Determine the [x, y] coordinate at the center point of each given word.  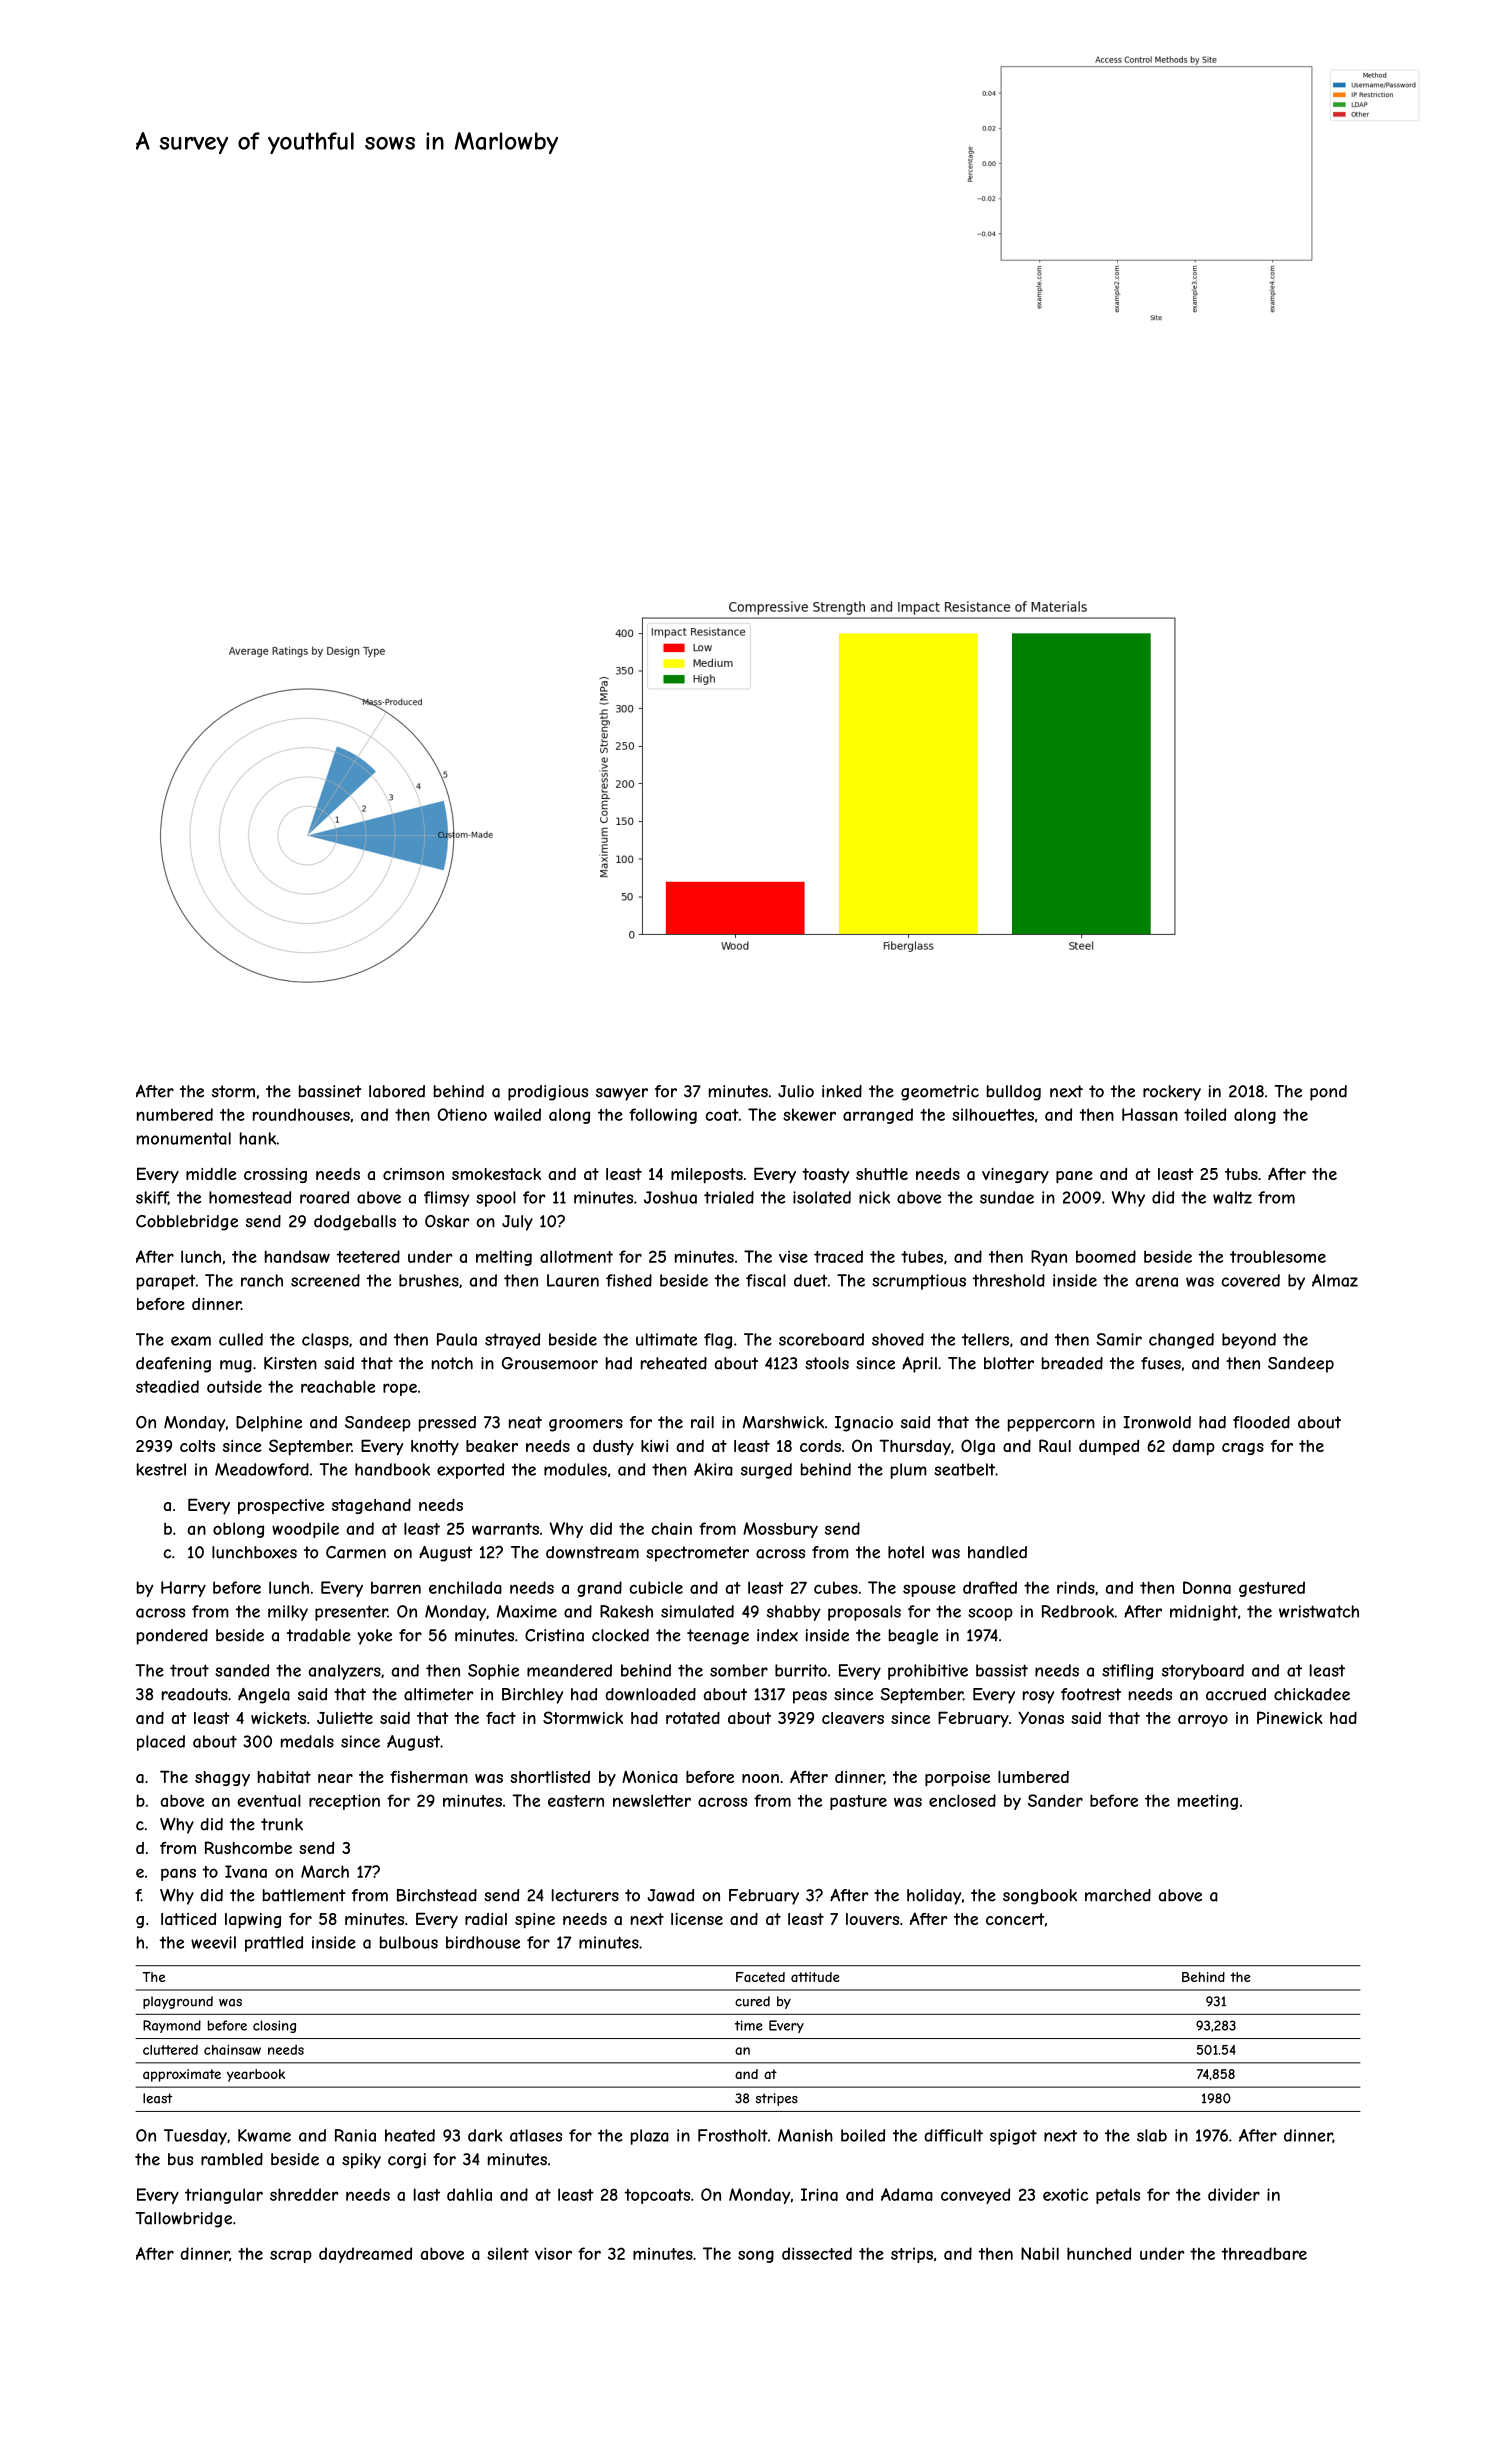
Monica [650, 1776]
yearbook [256, 2075]
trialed [729, 1197]
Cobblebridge [187, 1223]
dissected [817, 2253]
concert [1015, 1919]
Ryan [1049, 1258]
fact [501, 1718]
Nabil [1040, 2253]
